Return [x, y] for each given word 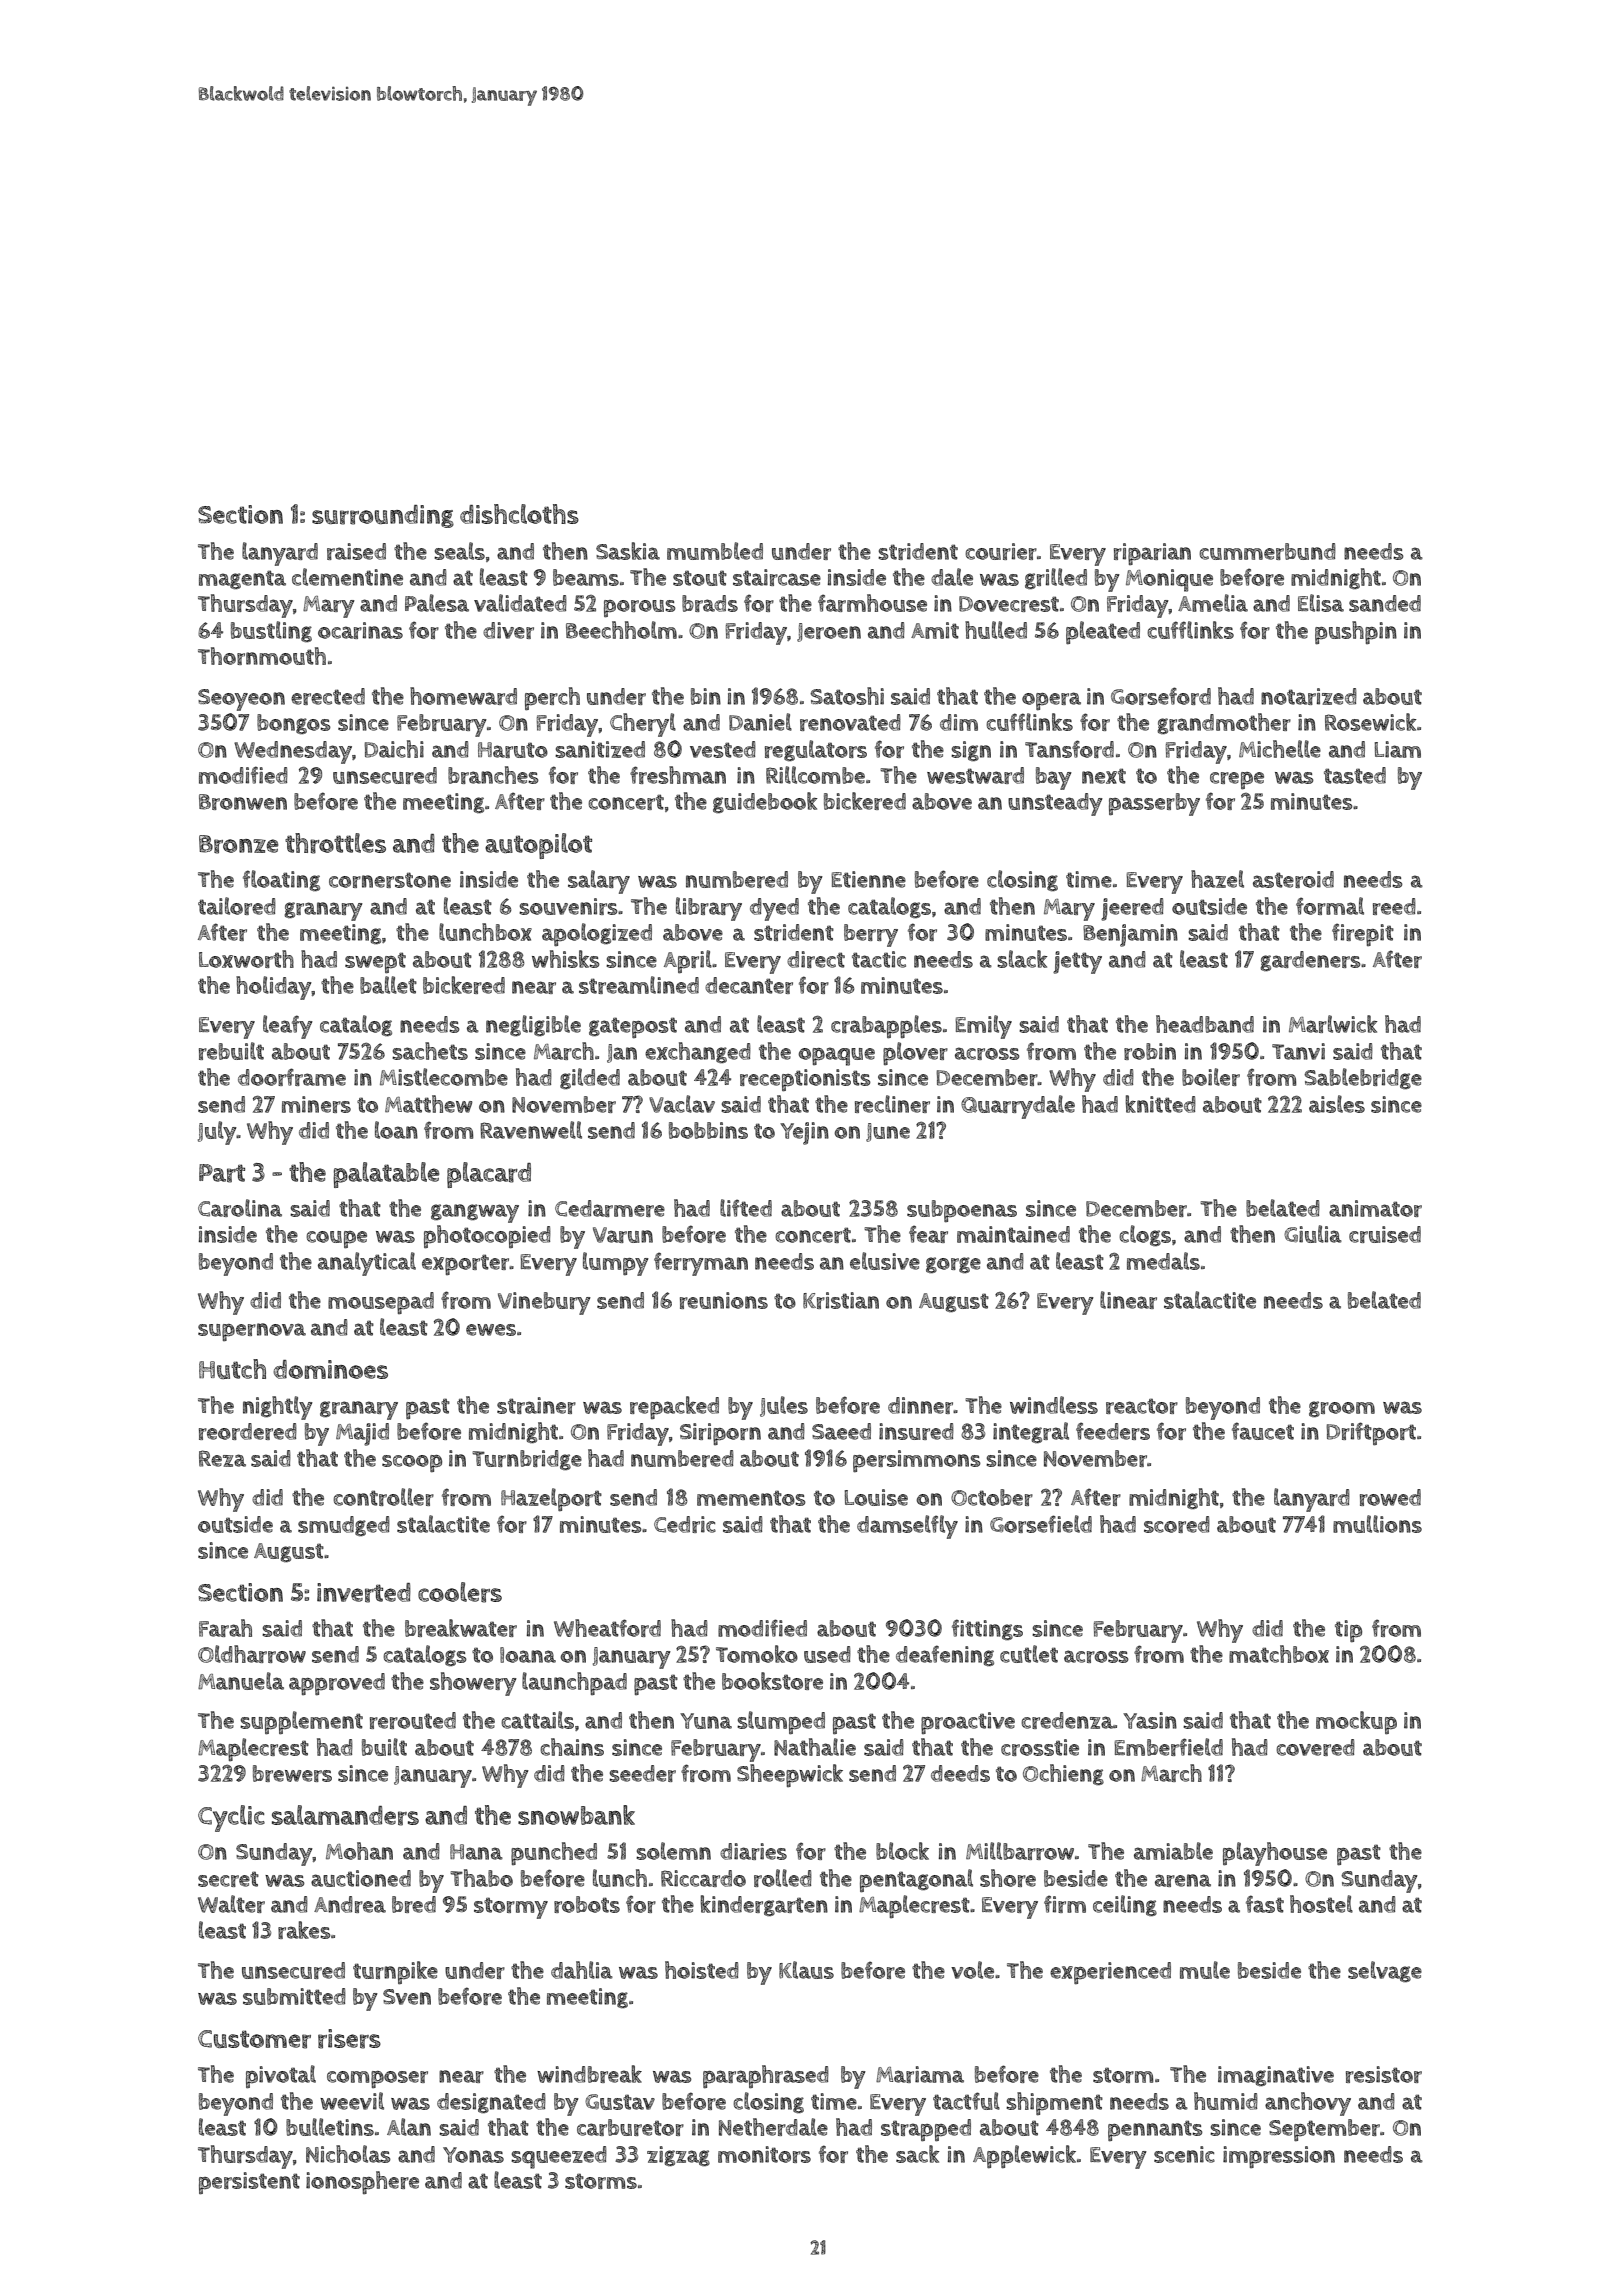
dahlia [582, 1970]
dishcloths [519, 514]
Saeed [841, 1431]
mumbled [715, 551]
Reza [222, 1458]
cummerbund [1267, 551]
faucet [1263, 1431]
